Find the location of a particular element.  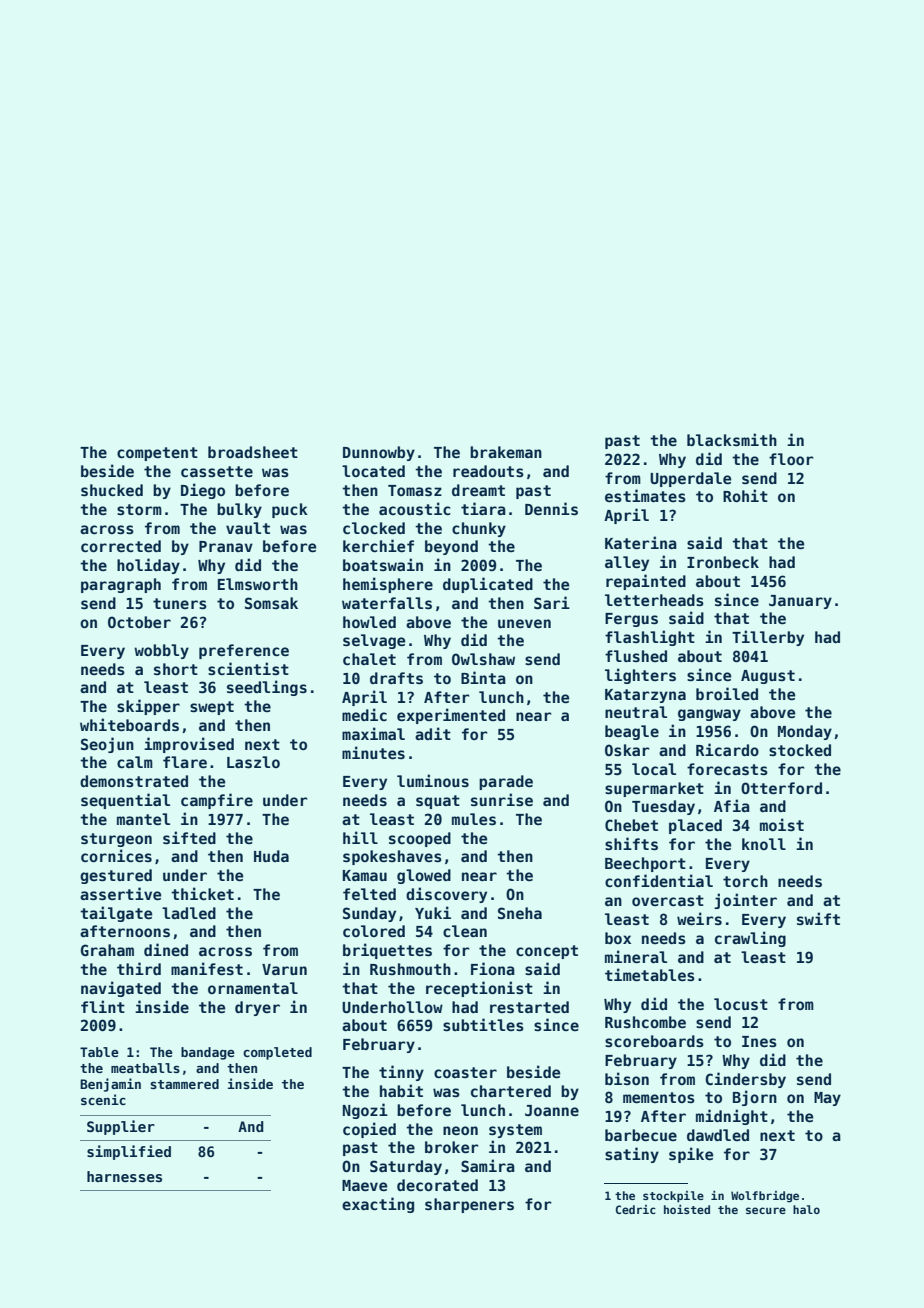

calm is located at coordinates (135, 762).
